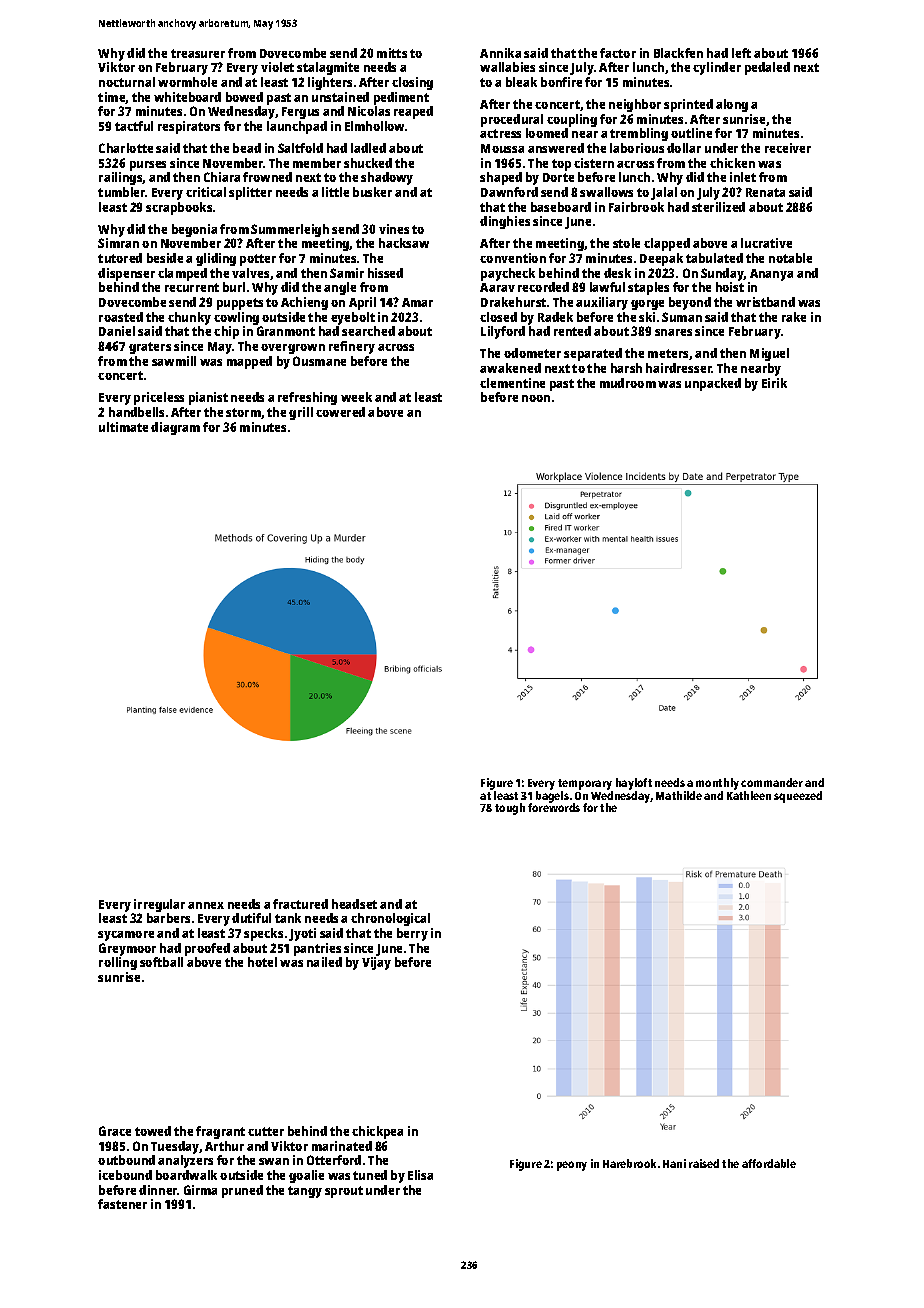 The image size is (924, 1308). What do you see at coordinates (302, 934) in the page?
I see `Jyoti` at bounding box center [302, 934].
